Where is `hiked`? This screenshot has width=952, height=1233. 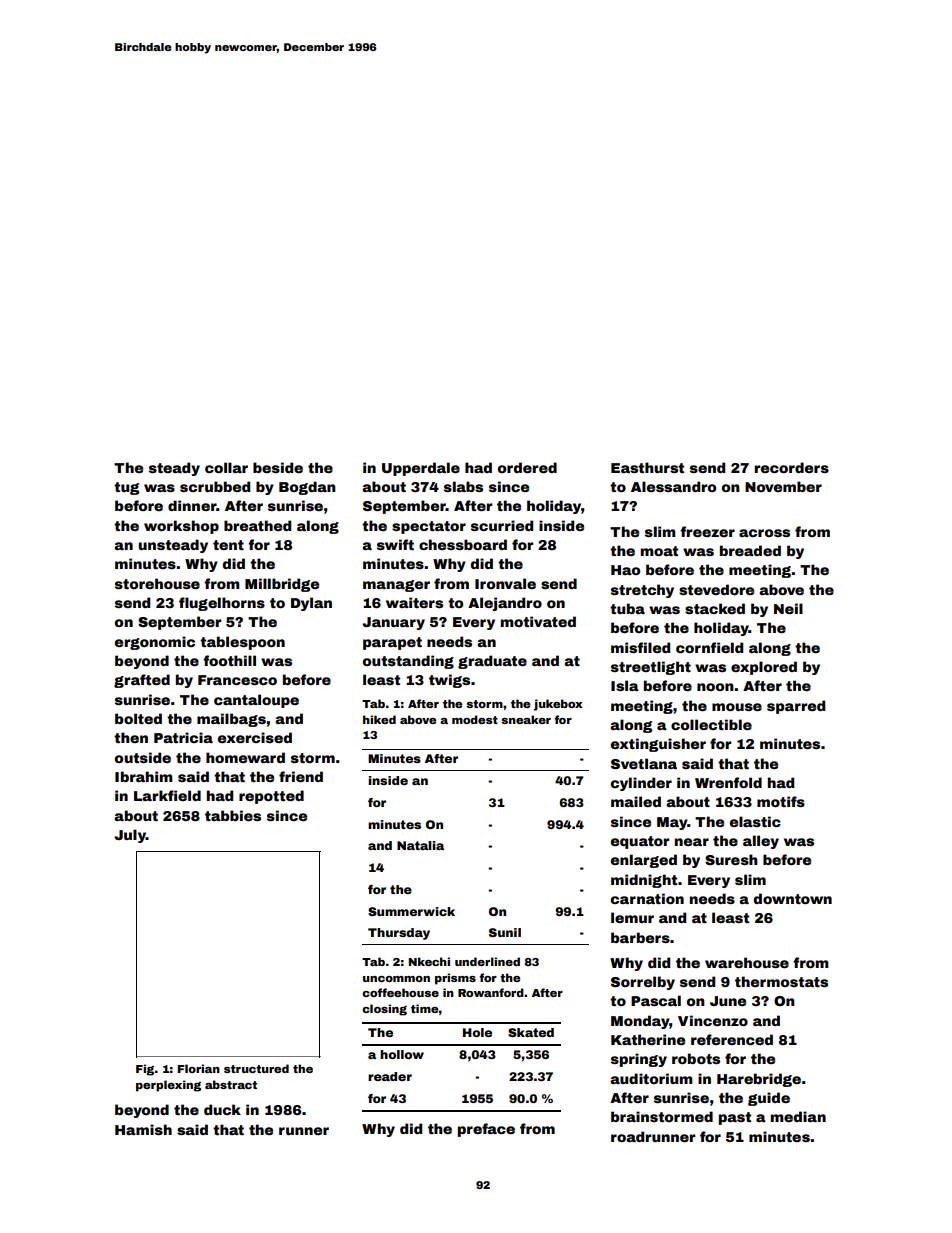
hiked is located at coordinates (379, 719).
